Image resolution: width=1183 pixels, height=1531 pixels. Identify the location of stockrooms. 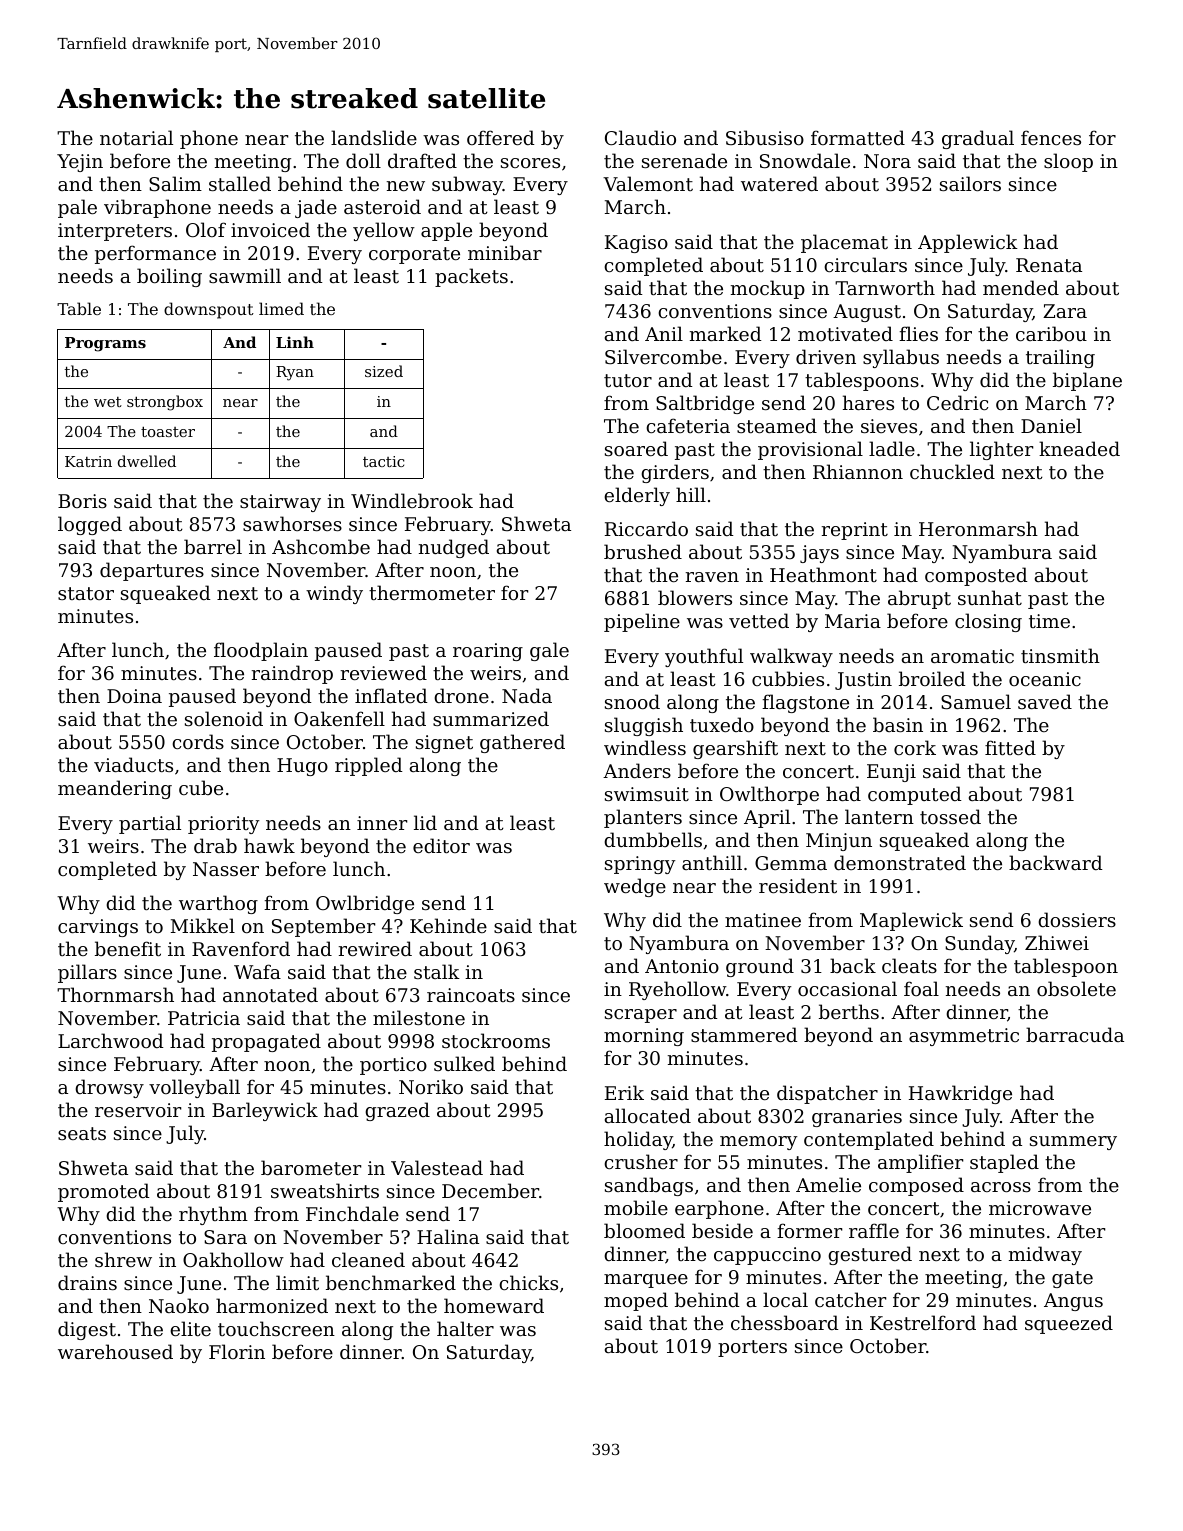
(496, 1040).
